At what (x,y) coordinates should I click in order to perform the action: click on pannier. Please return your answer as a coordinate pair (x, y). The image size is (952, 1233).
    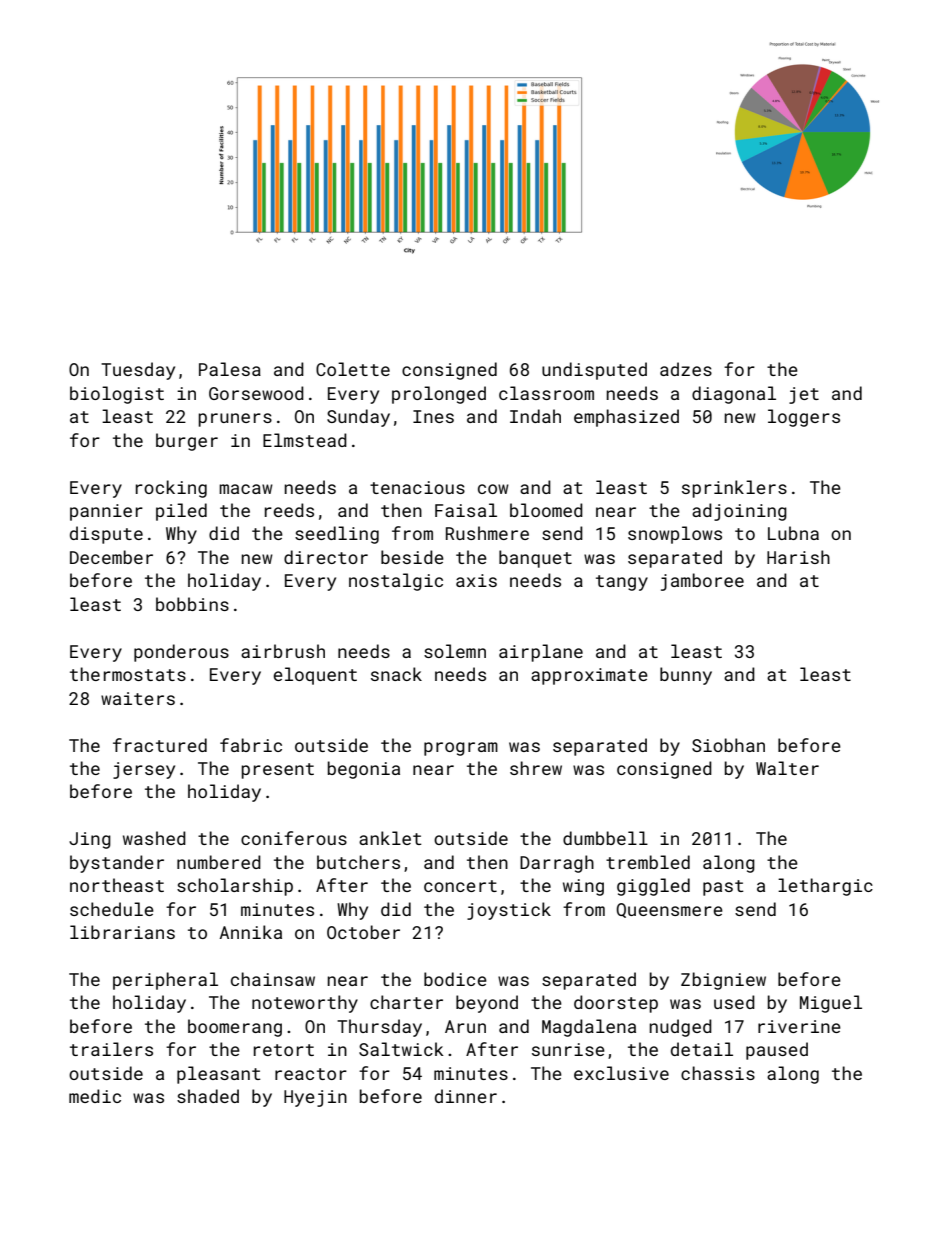
    Looking at the image, I should click on (106, 512).
